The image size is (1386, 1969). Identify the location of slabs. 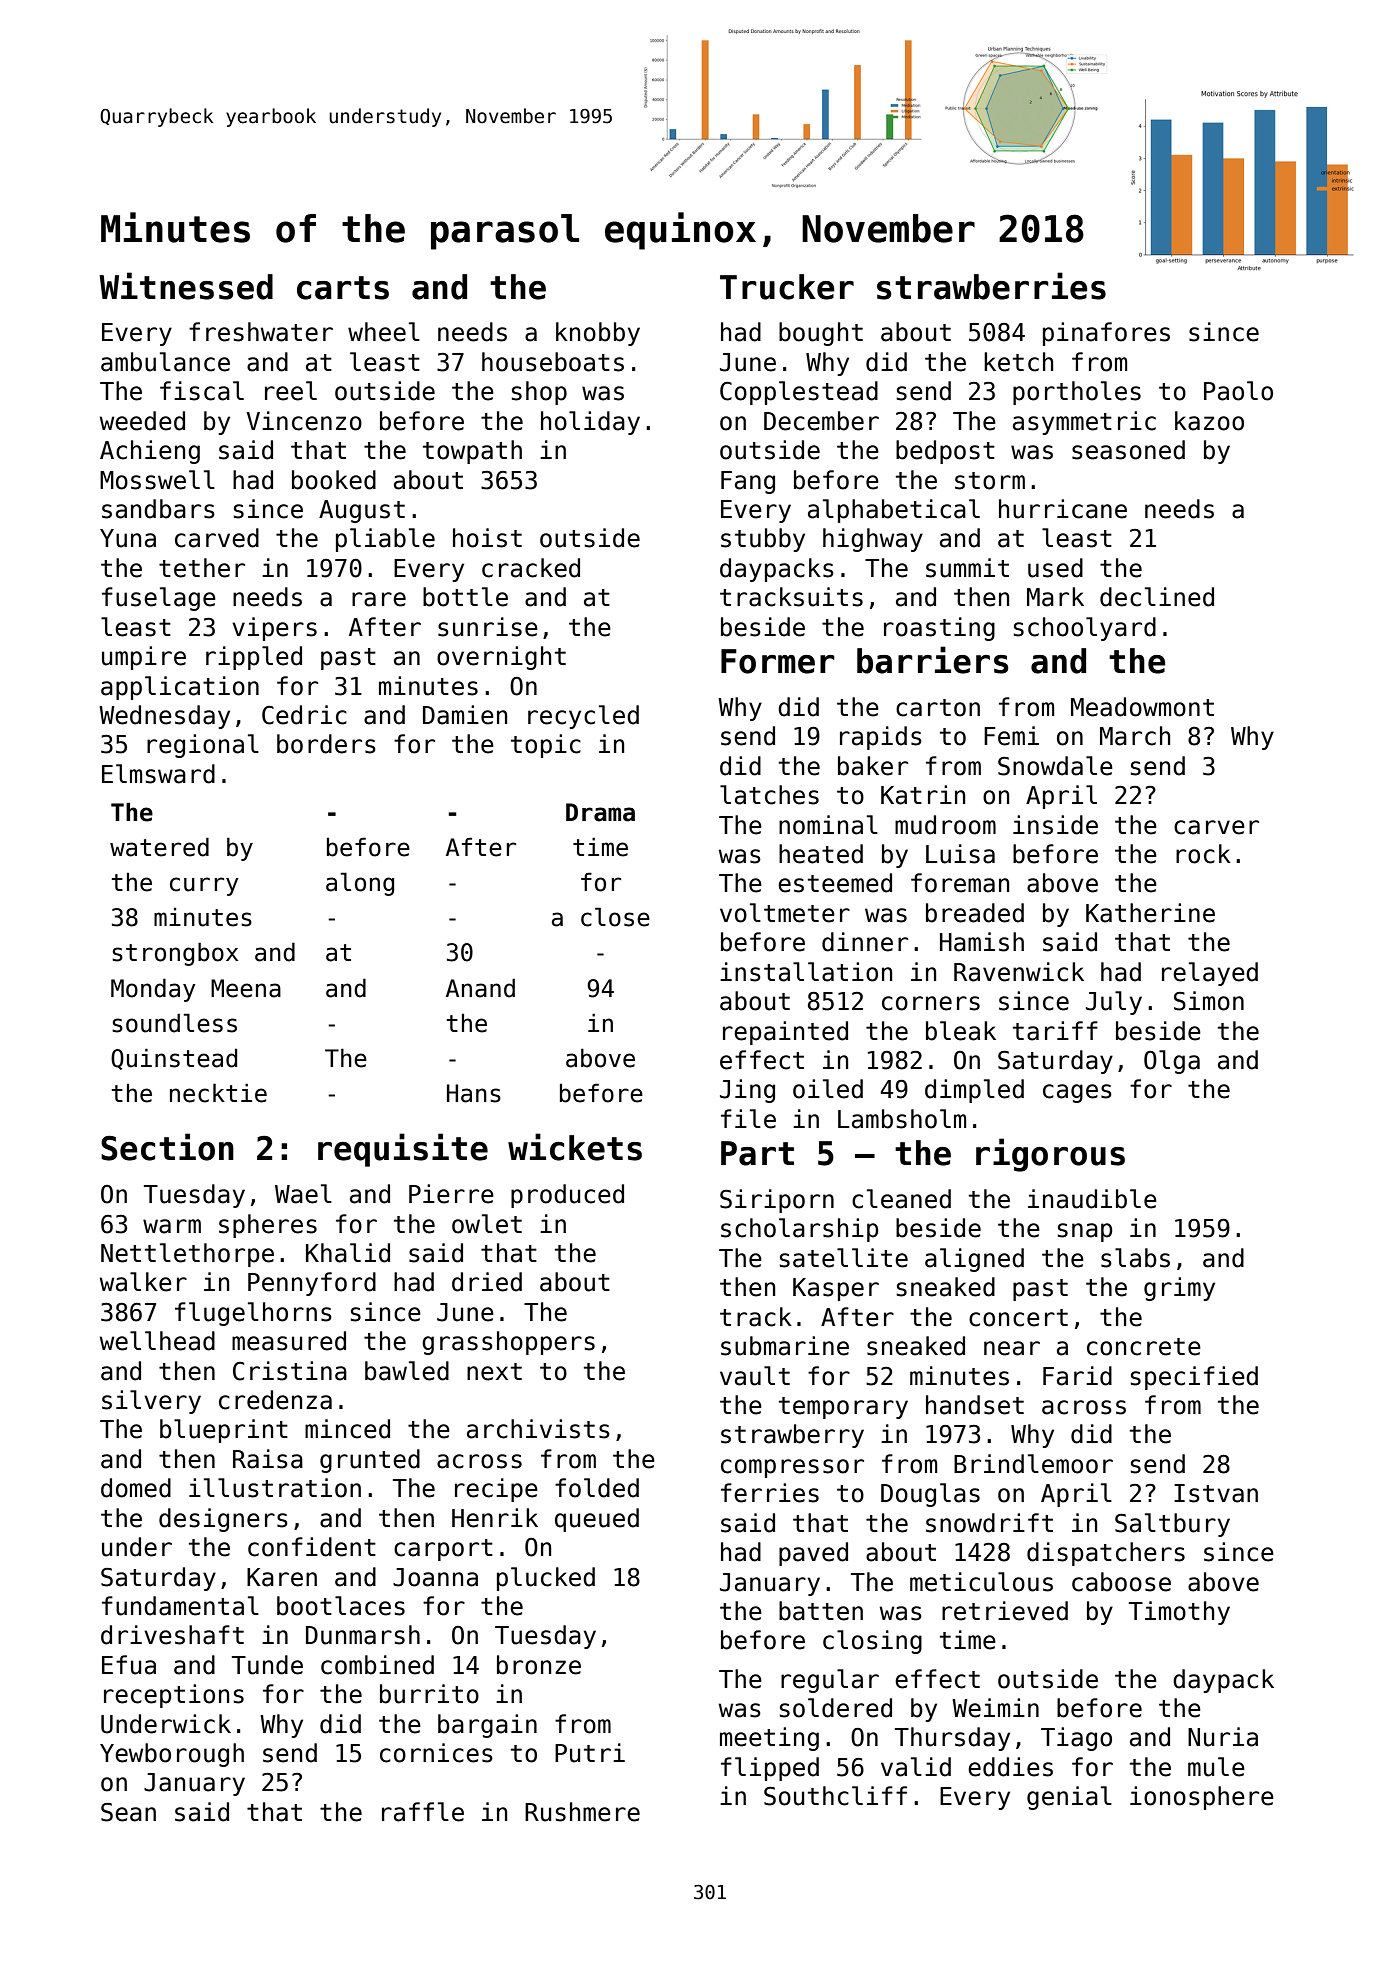
(1135, 1258).
